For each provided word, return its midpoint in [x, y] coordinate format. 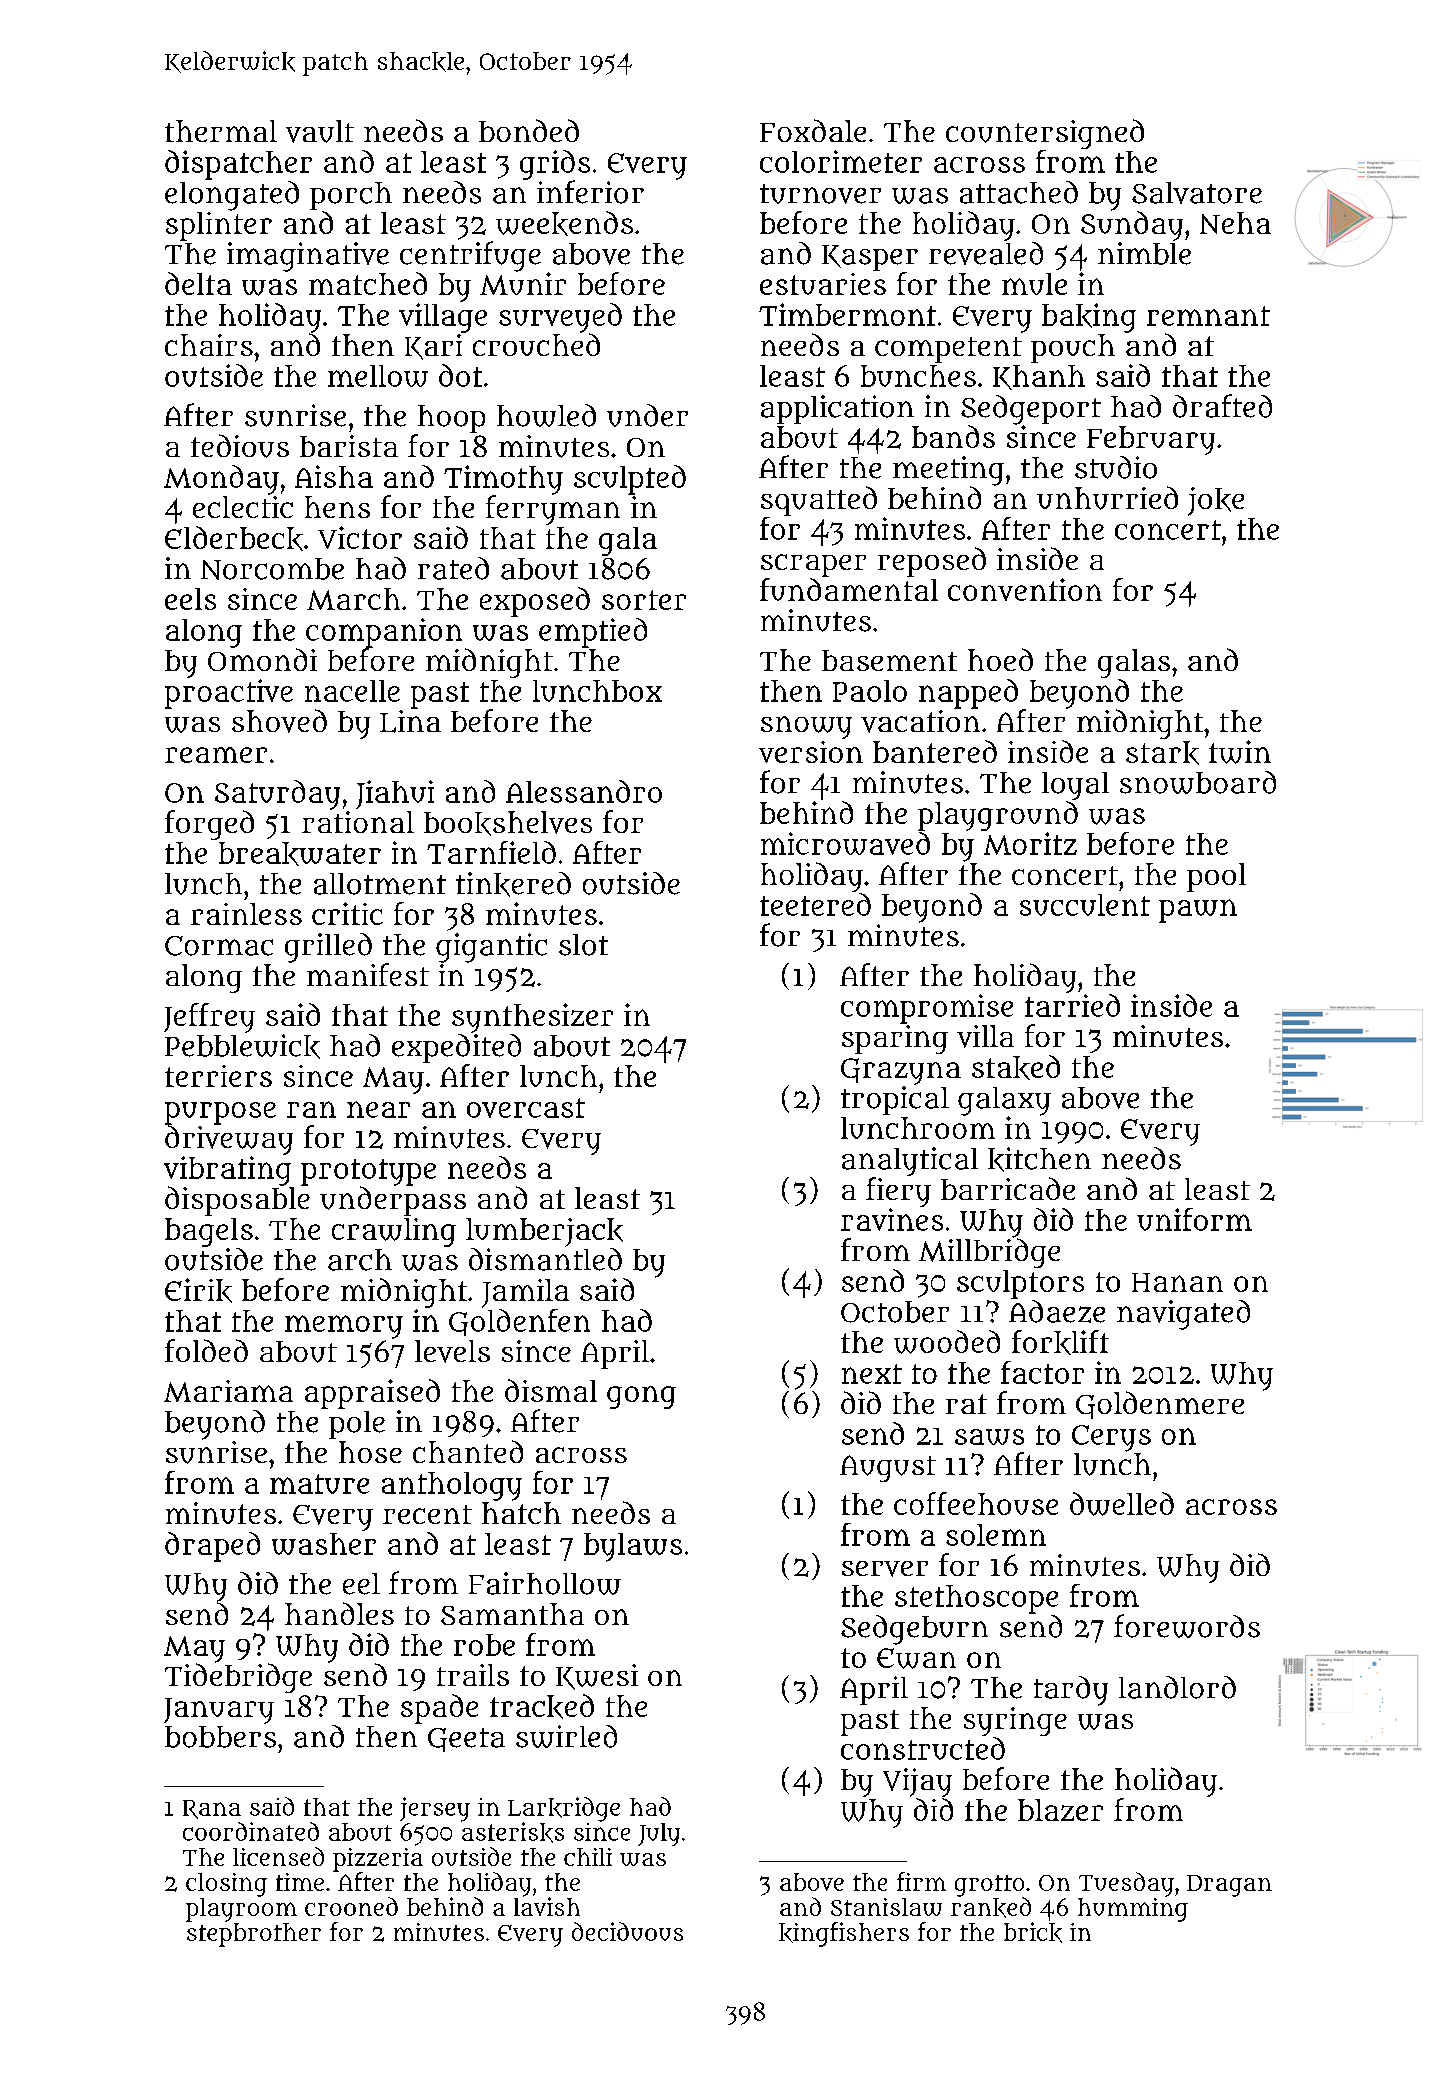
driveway [229, 1140]
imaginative [308, 257]
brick [1033, 1932]
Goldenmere [1160, 1405]
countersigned [1045, 134]
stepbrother [254, 1935]
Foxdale [813, 130]
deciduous [627, 1931]
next [872, 1374]
